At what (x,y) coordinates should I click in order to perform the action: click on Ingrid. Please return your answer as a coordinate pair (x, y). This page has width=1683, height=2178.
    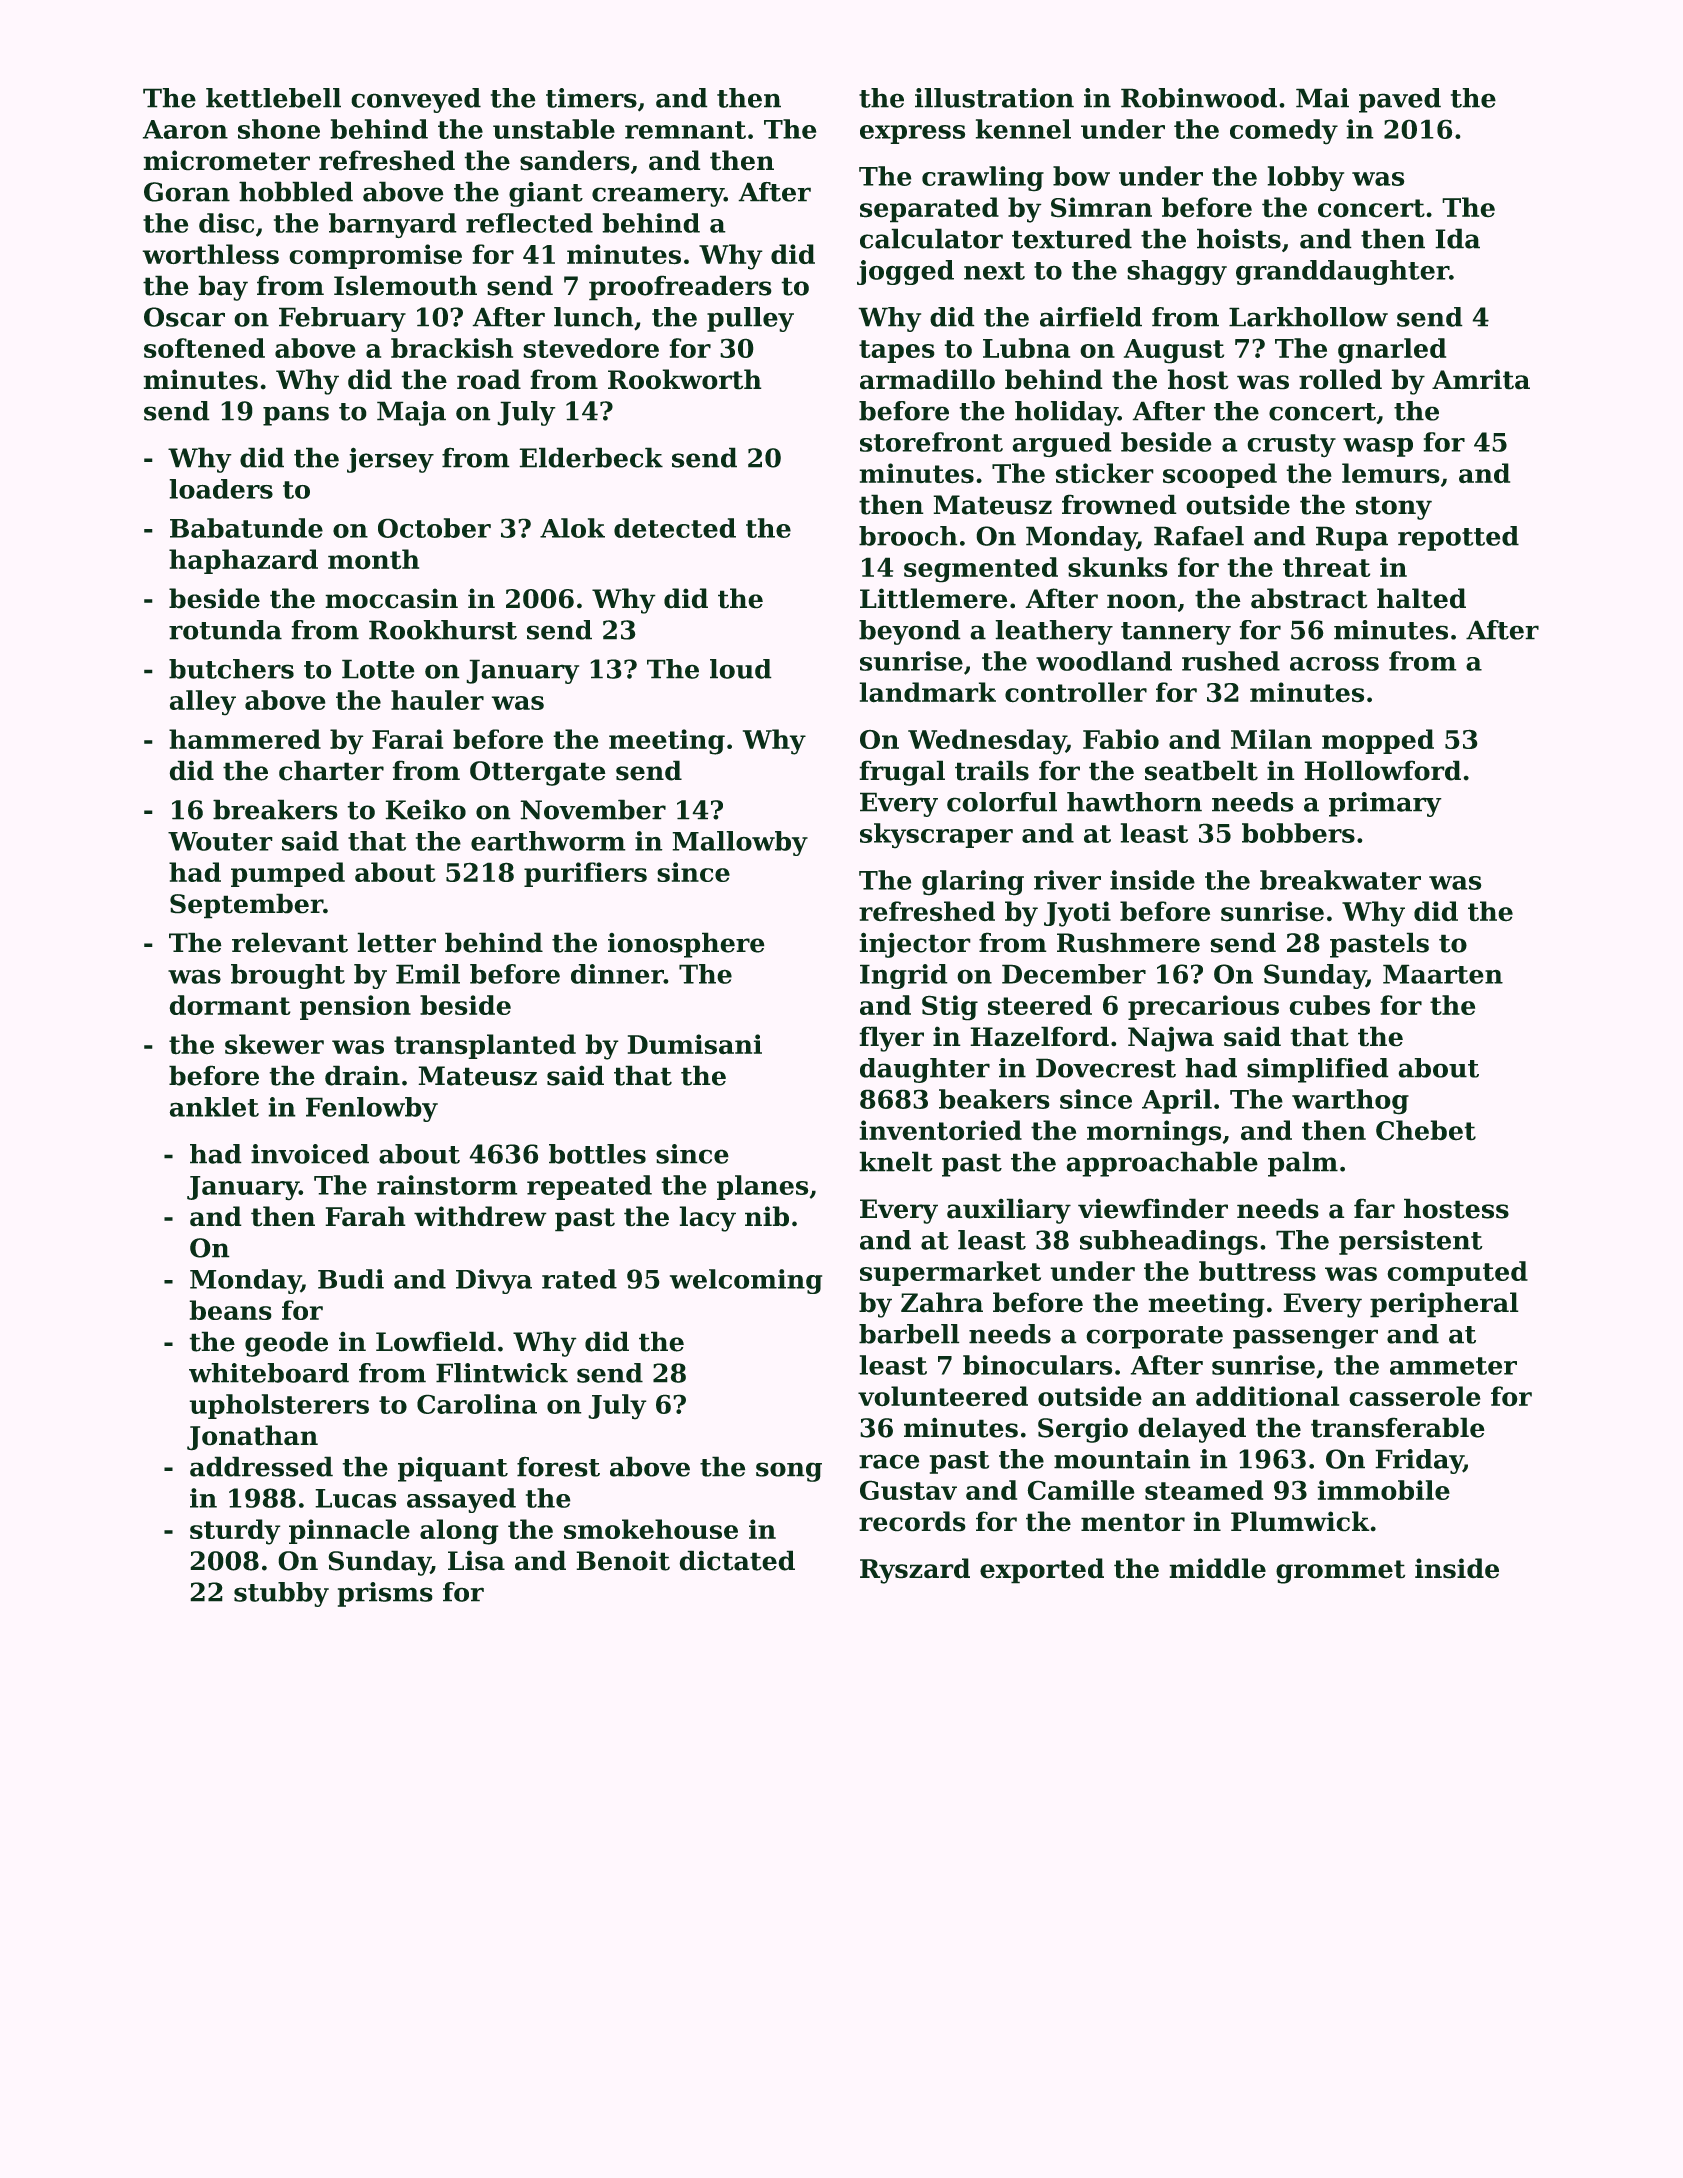
    Looking at the image, I should click on (904, 976).
